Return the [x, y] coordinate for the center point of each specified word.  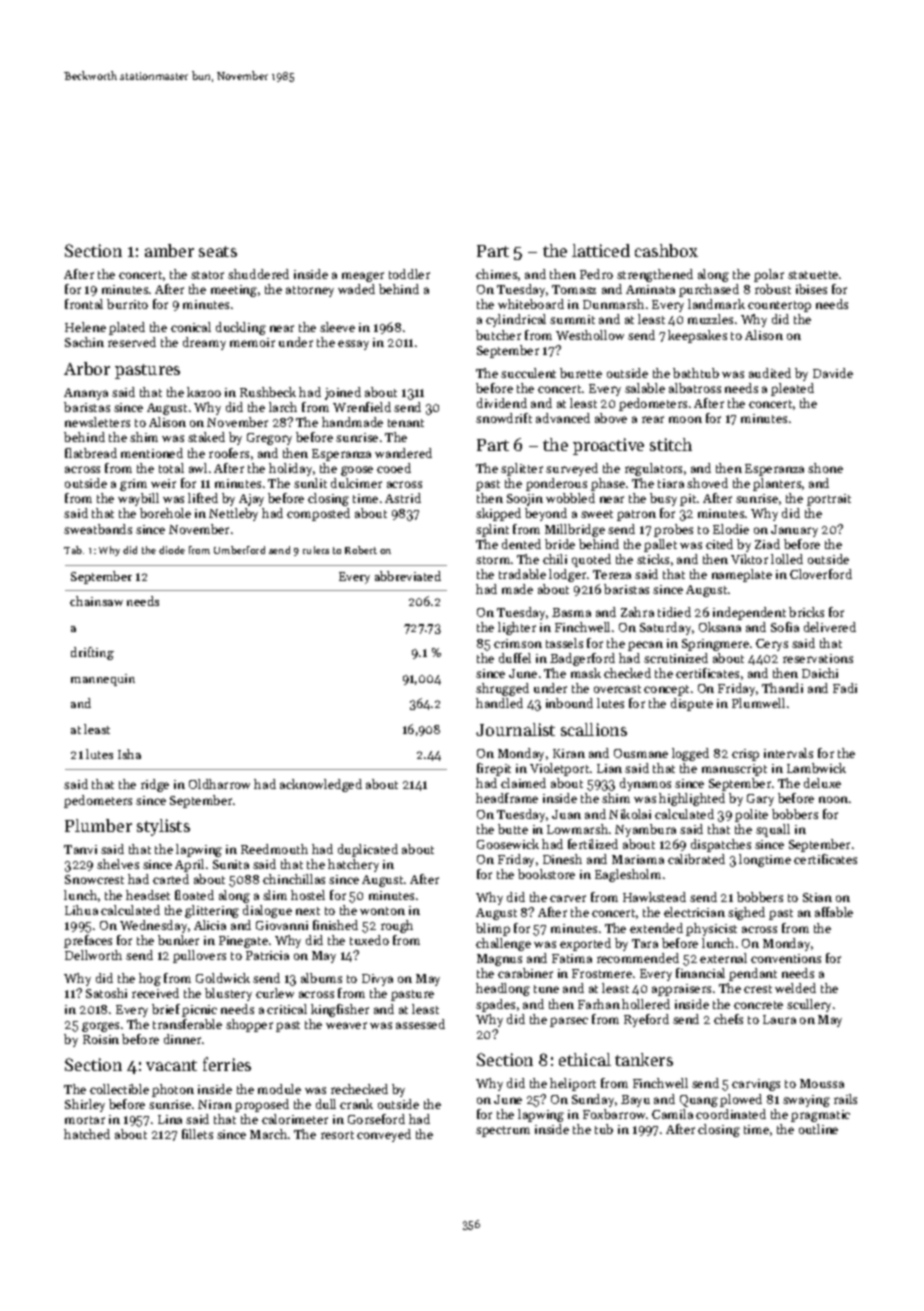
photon [173, 1090]
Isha [129, 754]
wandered [403, 453]
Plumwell [758, 703]
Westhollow [590, 335]
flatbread [91, 453]
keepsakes [697, 336]
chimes [496, 274]
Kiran [569, 753]
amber [169, 250]
